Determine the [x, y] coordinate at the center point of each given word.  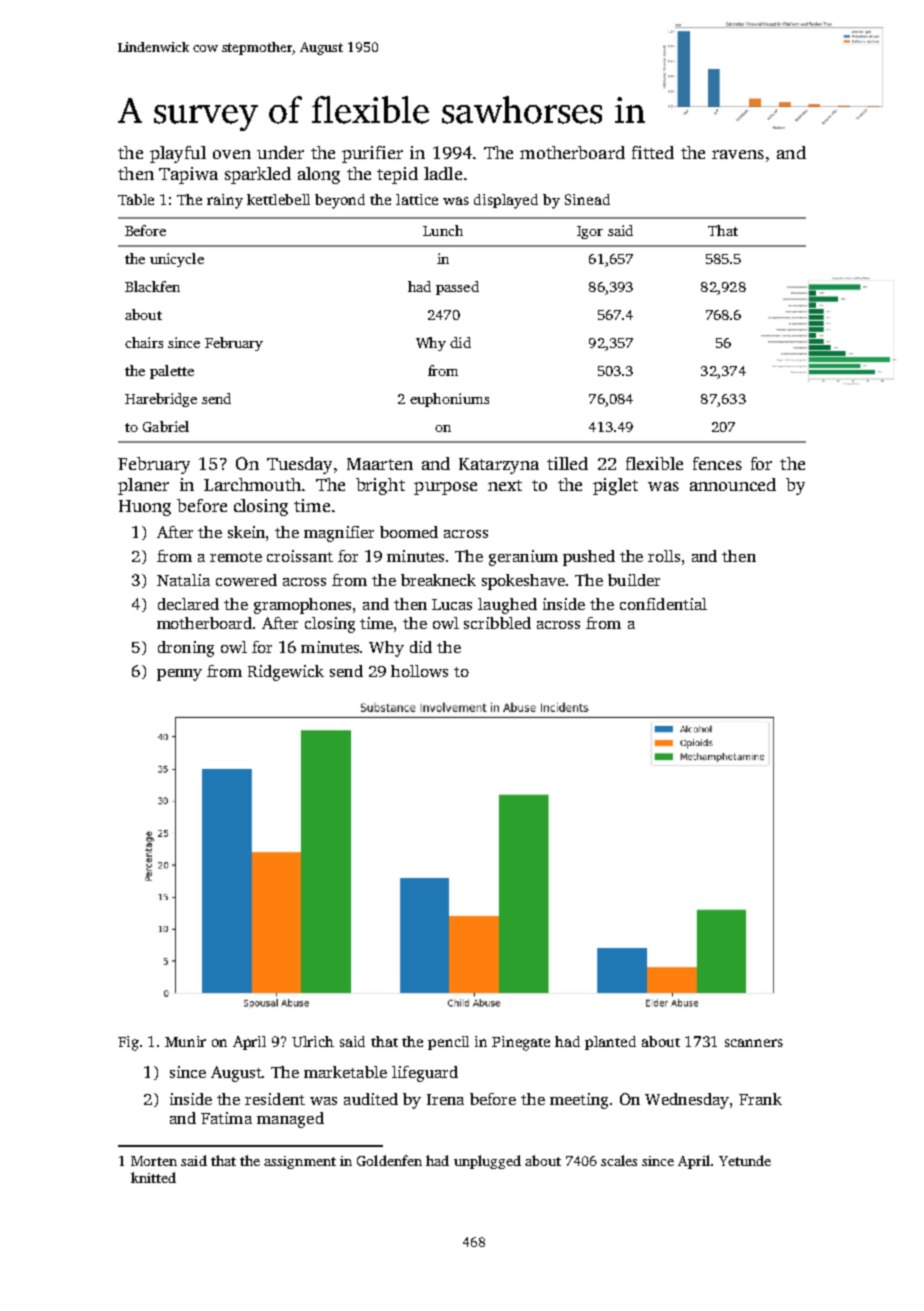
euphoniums [449, 400]
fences [717, 463]
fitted [653, 152]
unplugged [487, 1162]
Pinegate [521, 1043]
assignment [300, 1162]
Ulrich [313, 1041]
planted [610, 1043]
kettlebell [278, 199]
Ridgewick [286, 673]
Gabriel [166, 426]
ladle [443, 173]
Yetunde [745, 1160]
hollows [419, 671]
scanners [754, 1043]
